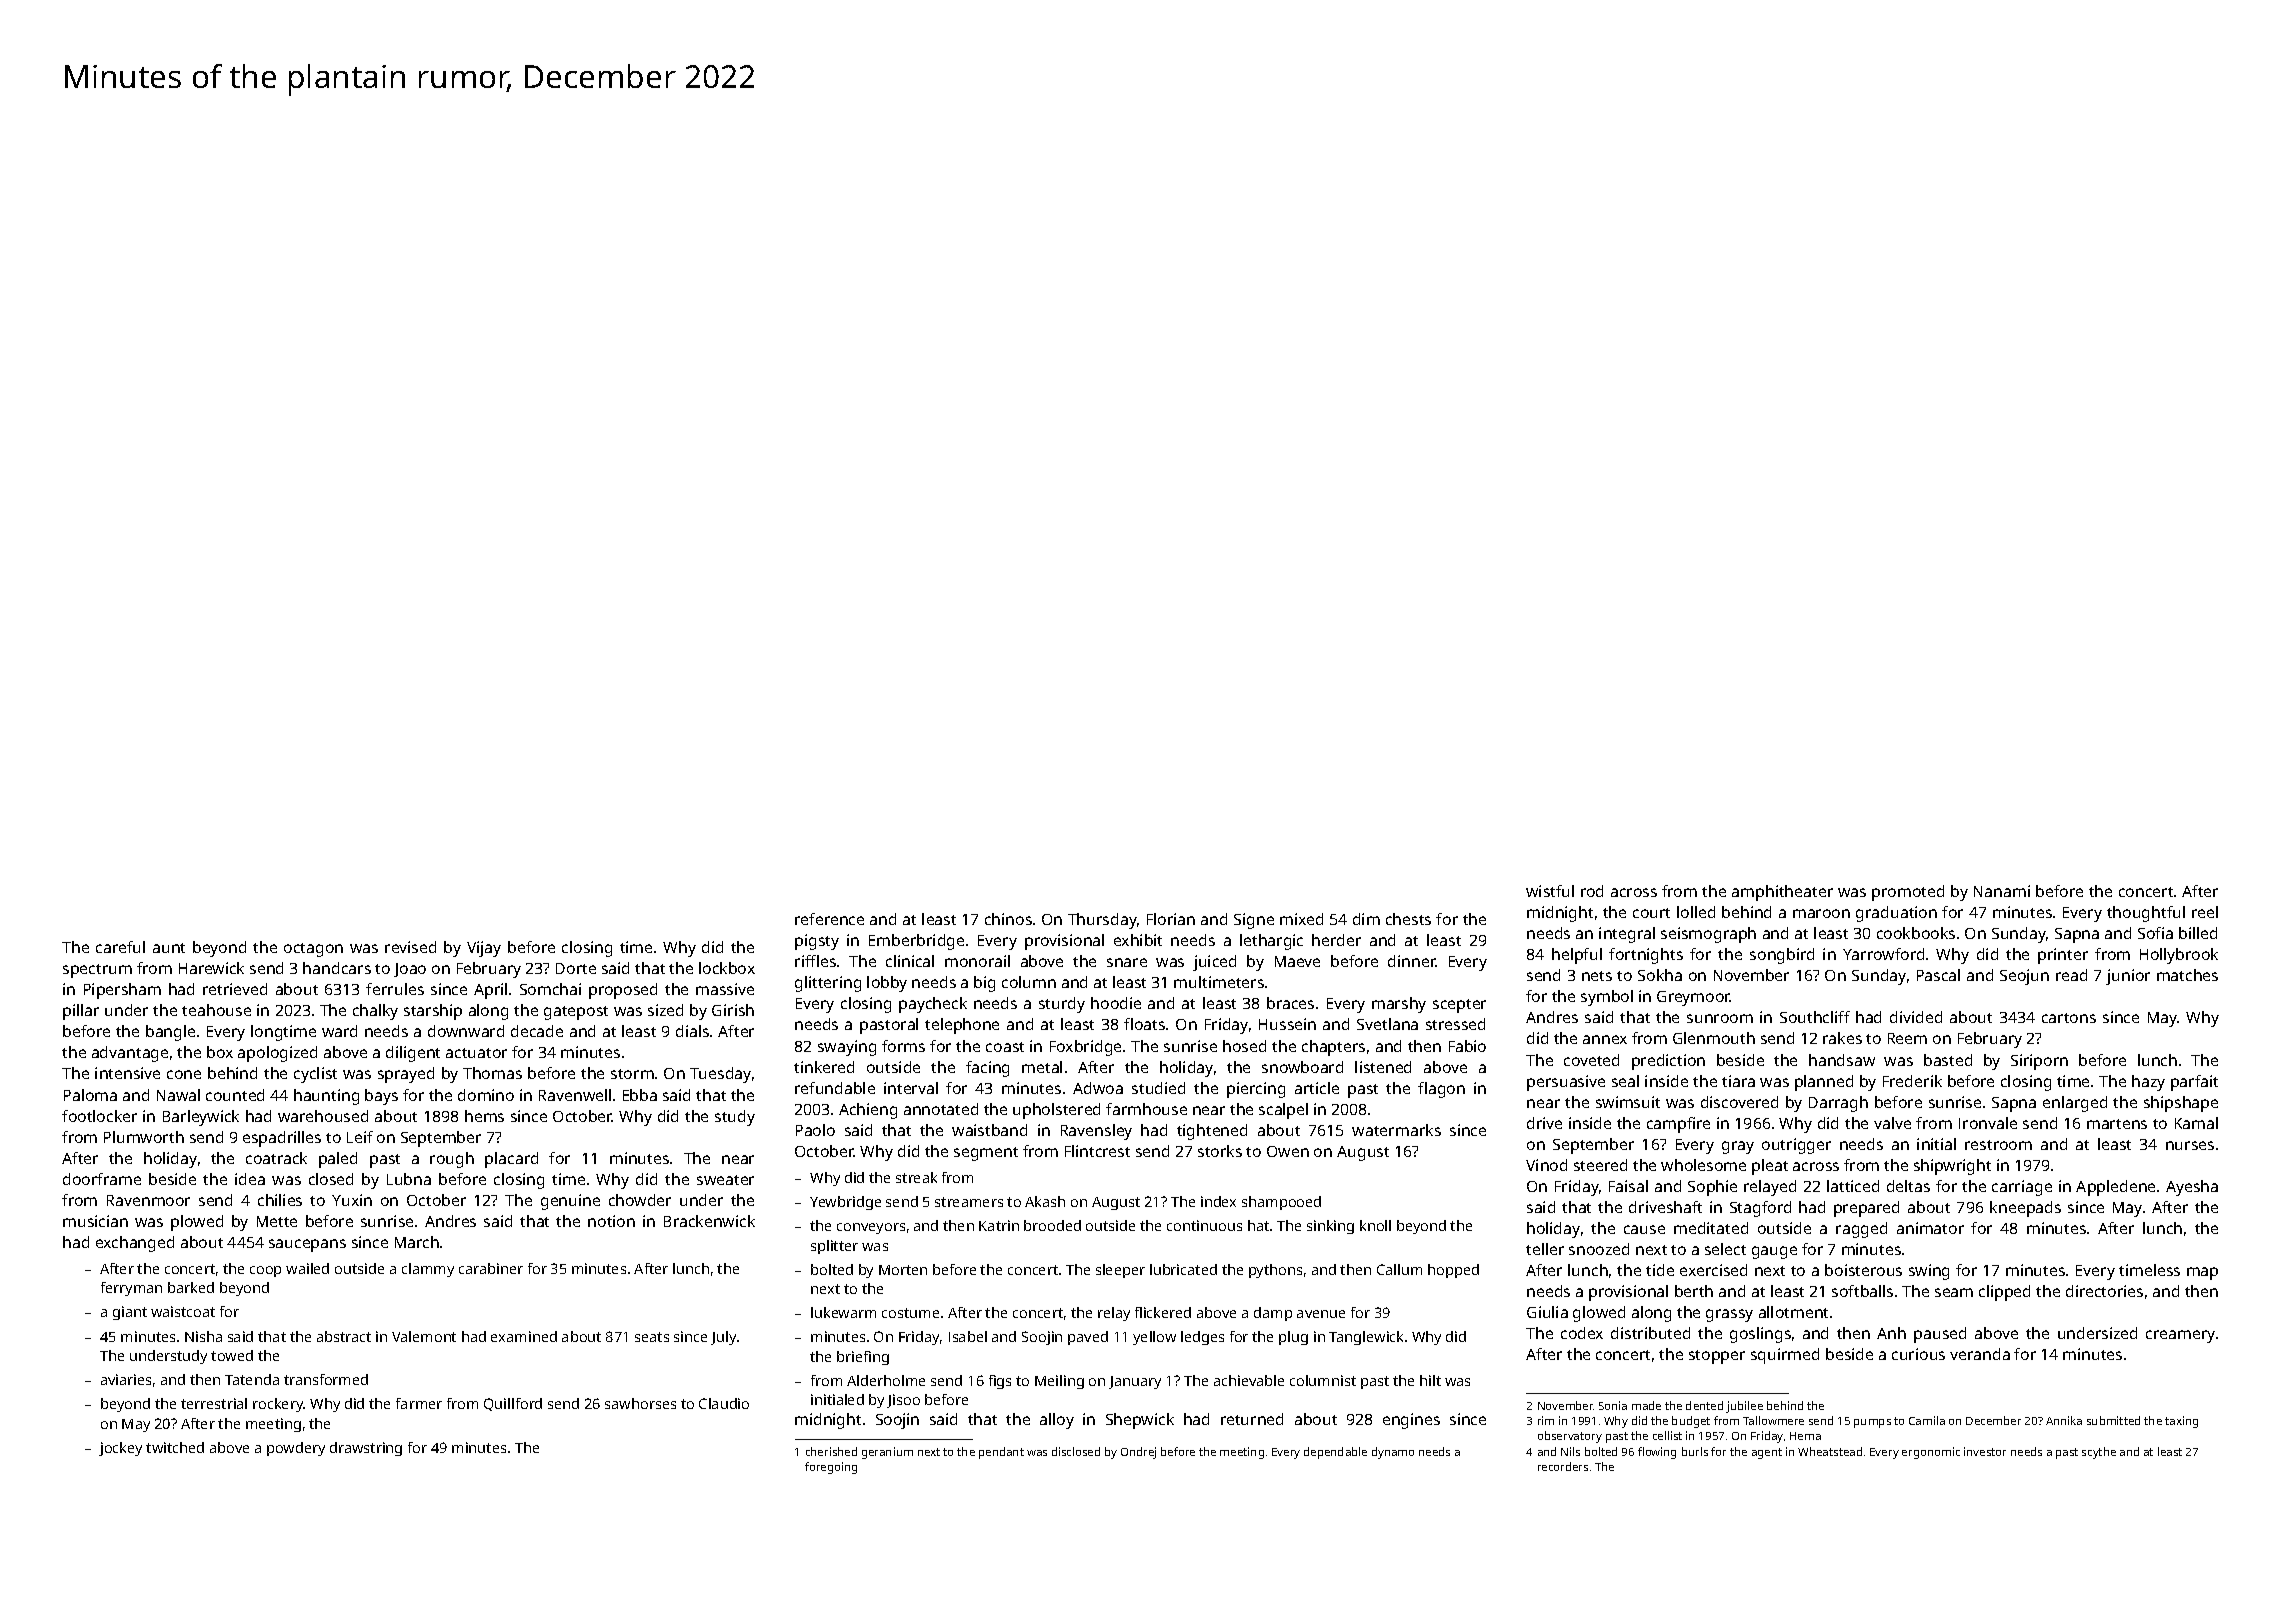 This page has width=2282, height=1614. I want to click on monorail, so click(977, 961).
